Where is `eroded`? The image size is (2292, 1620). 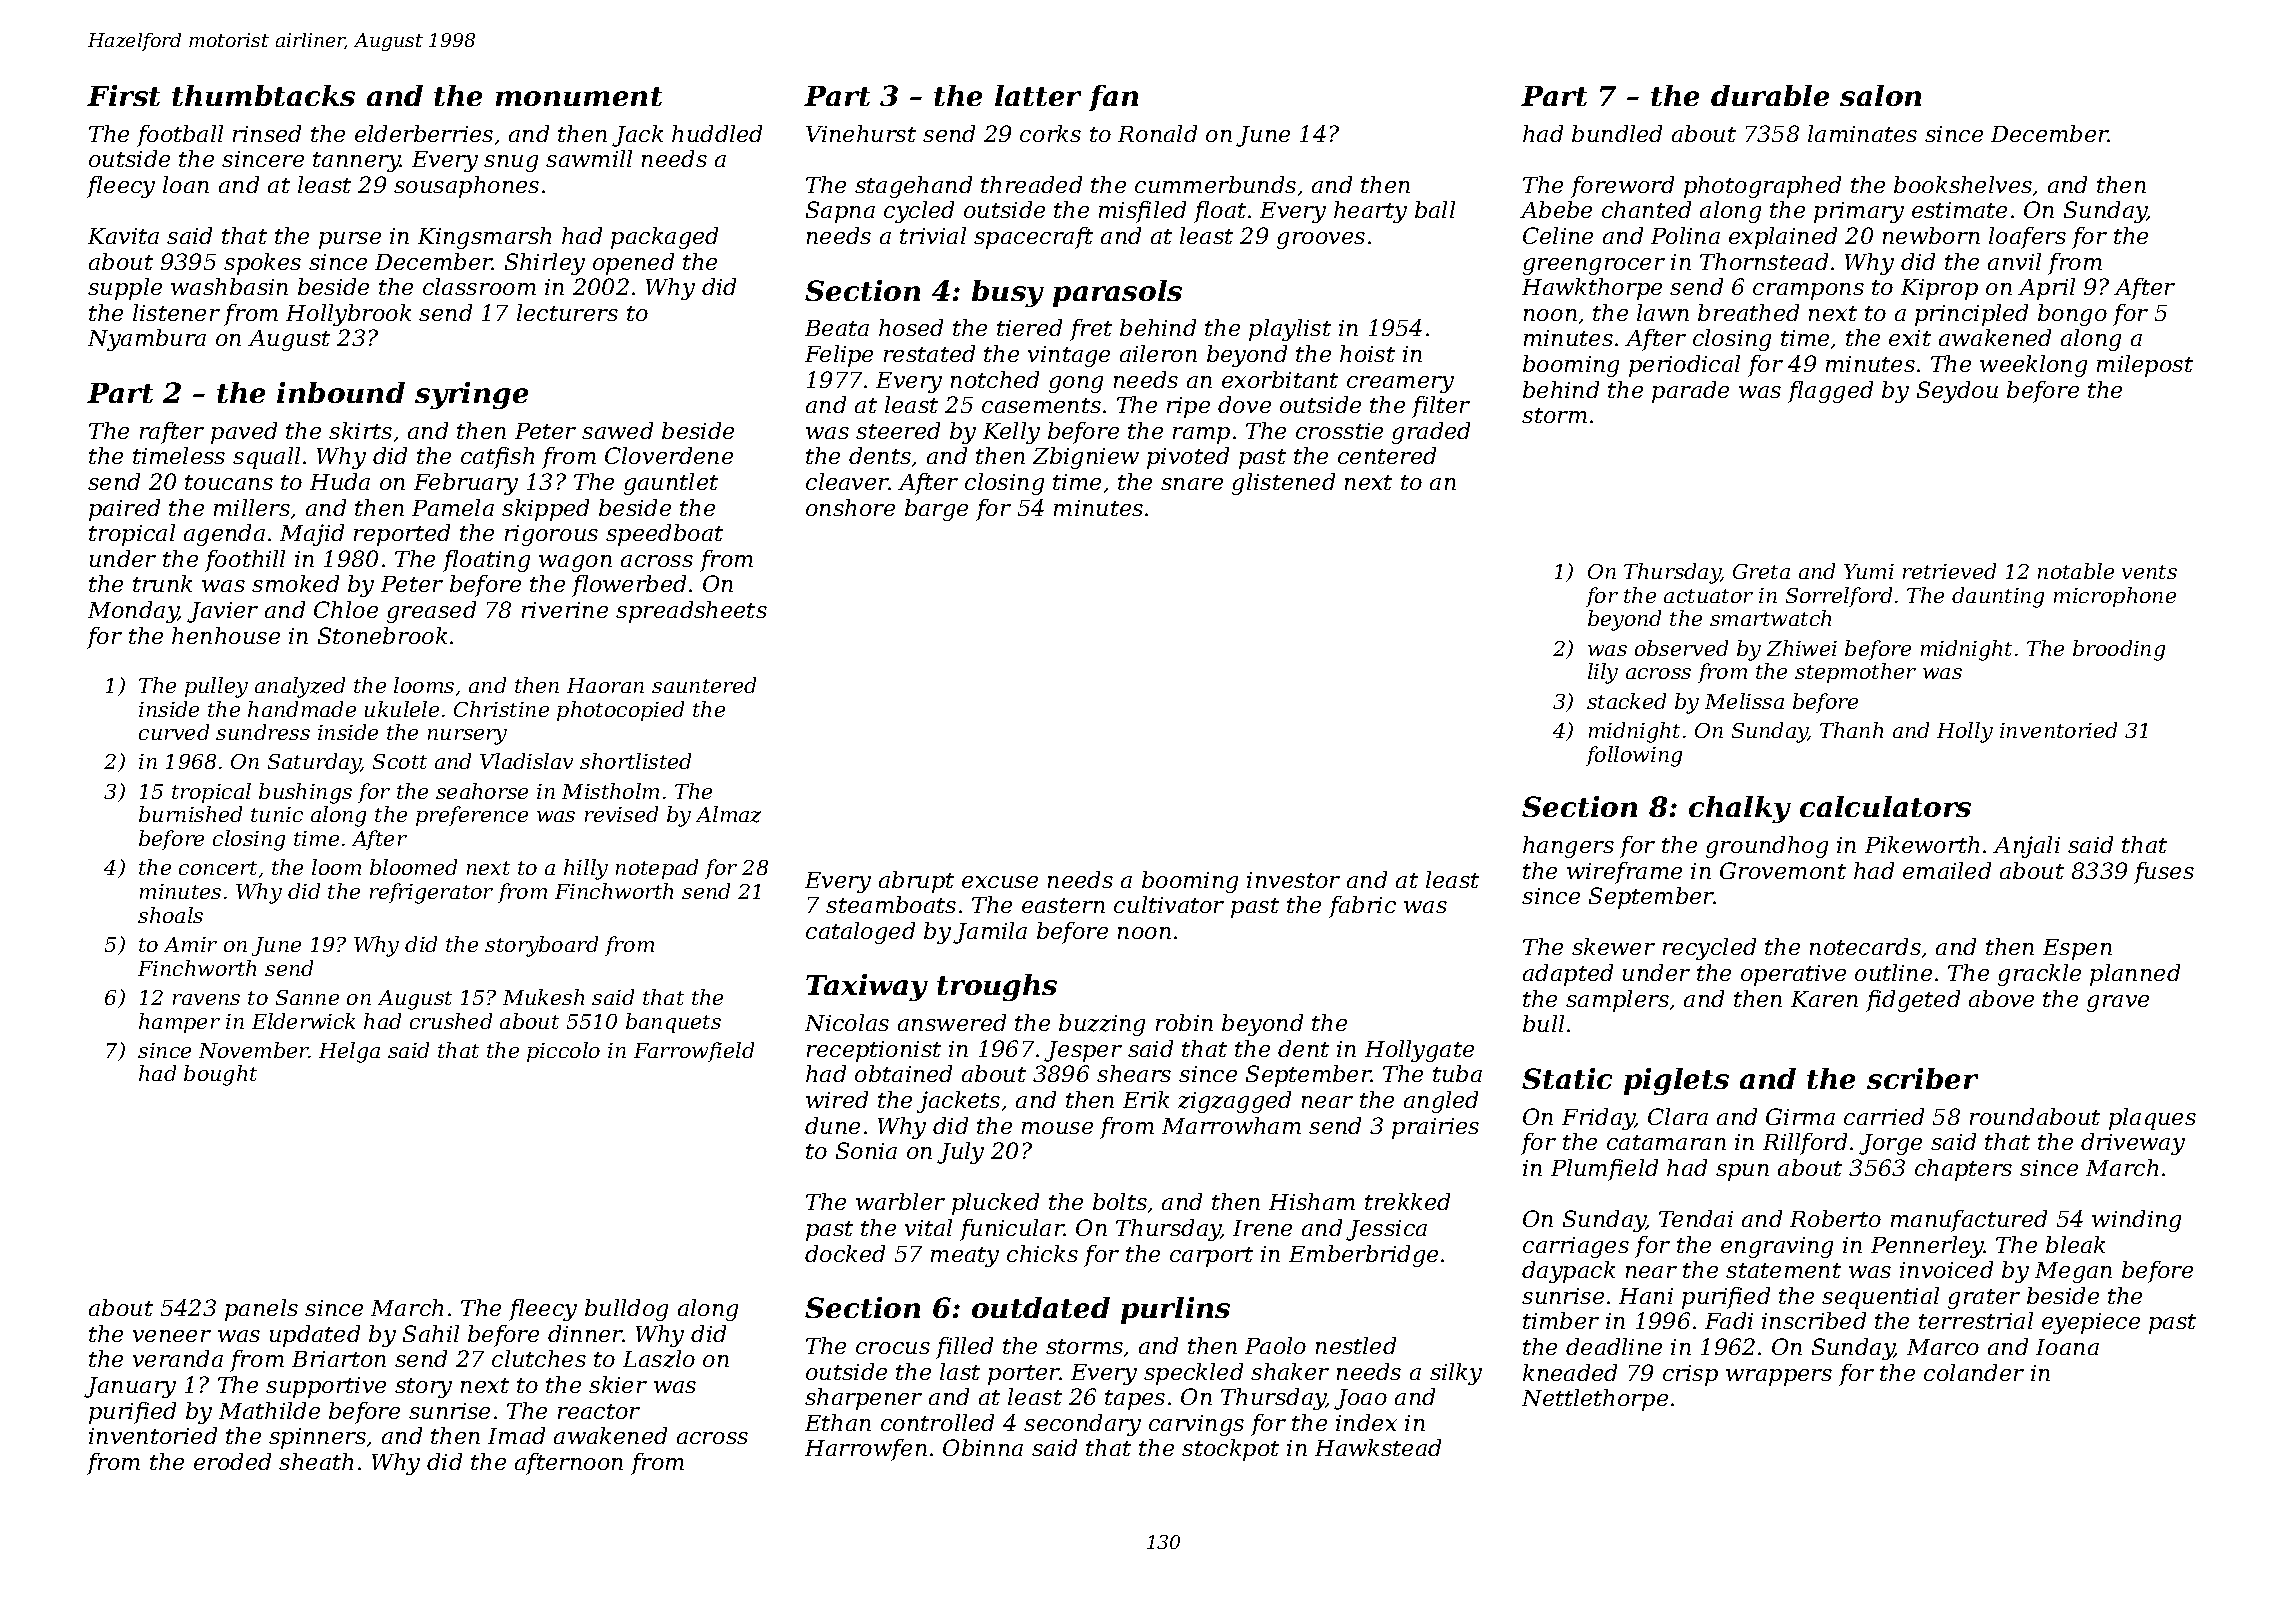
eroded is located at coordinates (232, 1461).
